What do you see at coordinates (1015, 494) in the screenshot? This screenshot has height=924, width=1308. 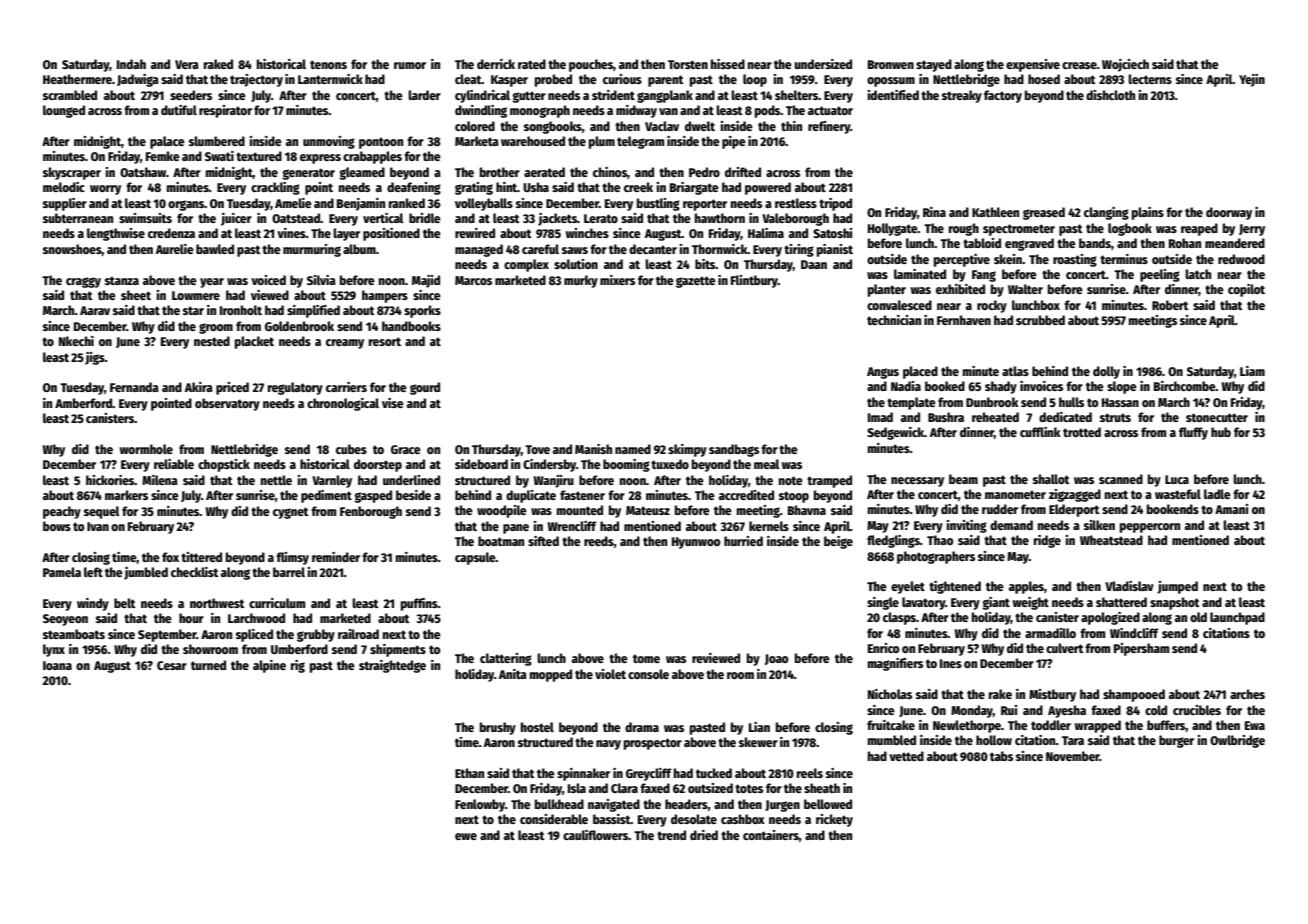 I see `manometer` at bounding box center [1015, 494].
